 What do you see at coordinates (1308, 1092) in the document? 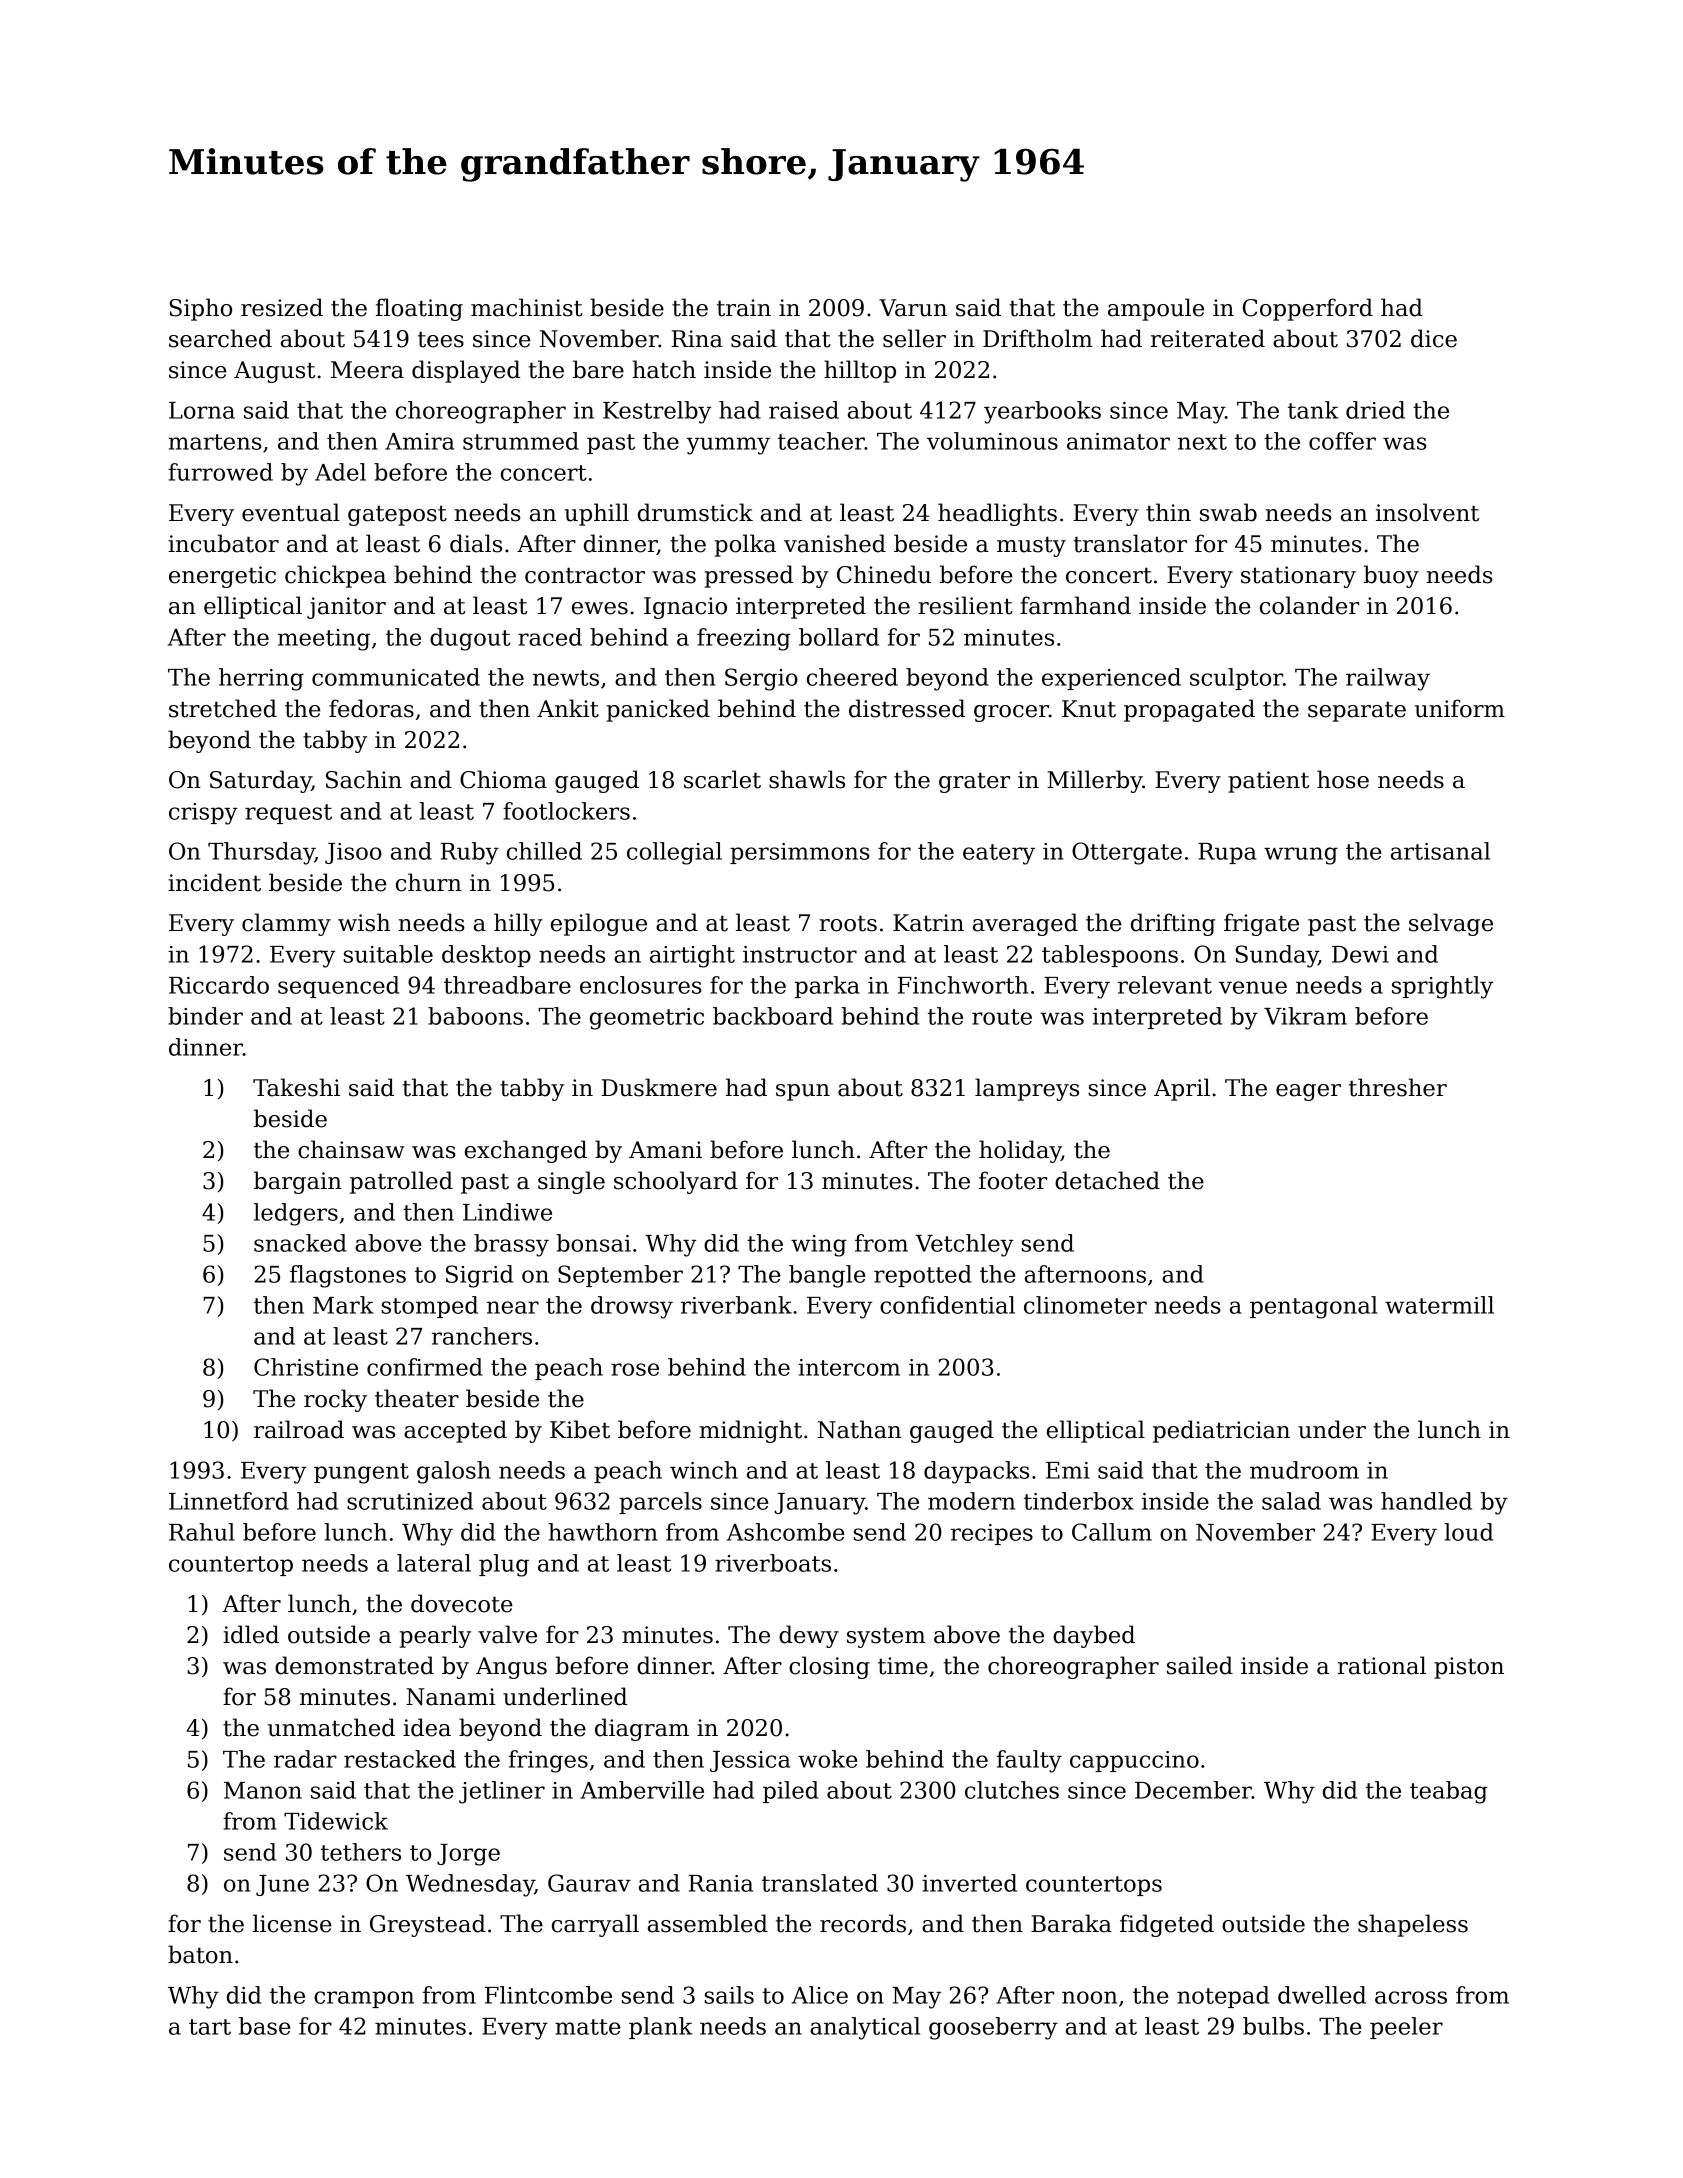
I see `eager` at bounding box center [1308, 1092].
